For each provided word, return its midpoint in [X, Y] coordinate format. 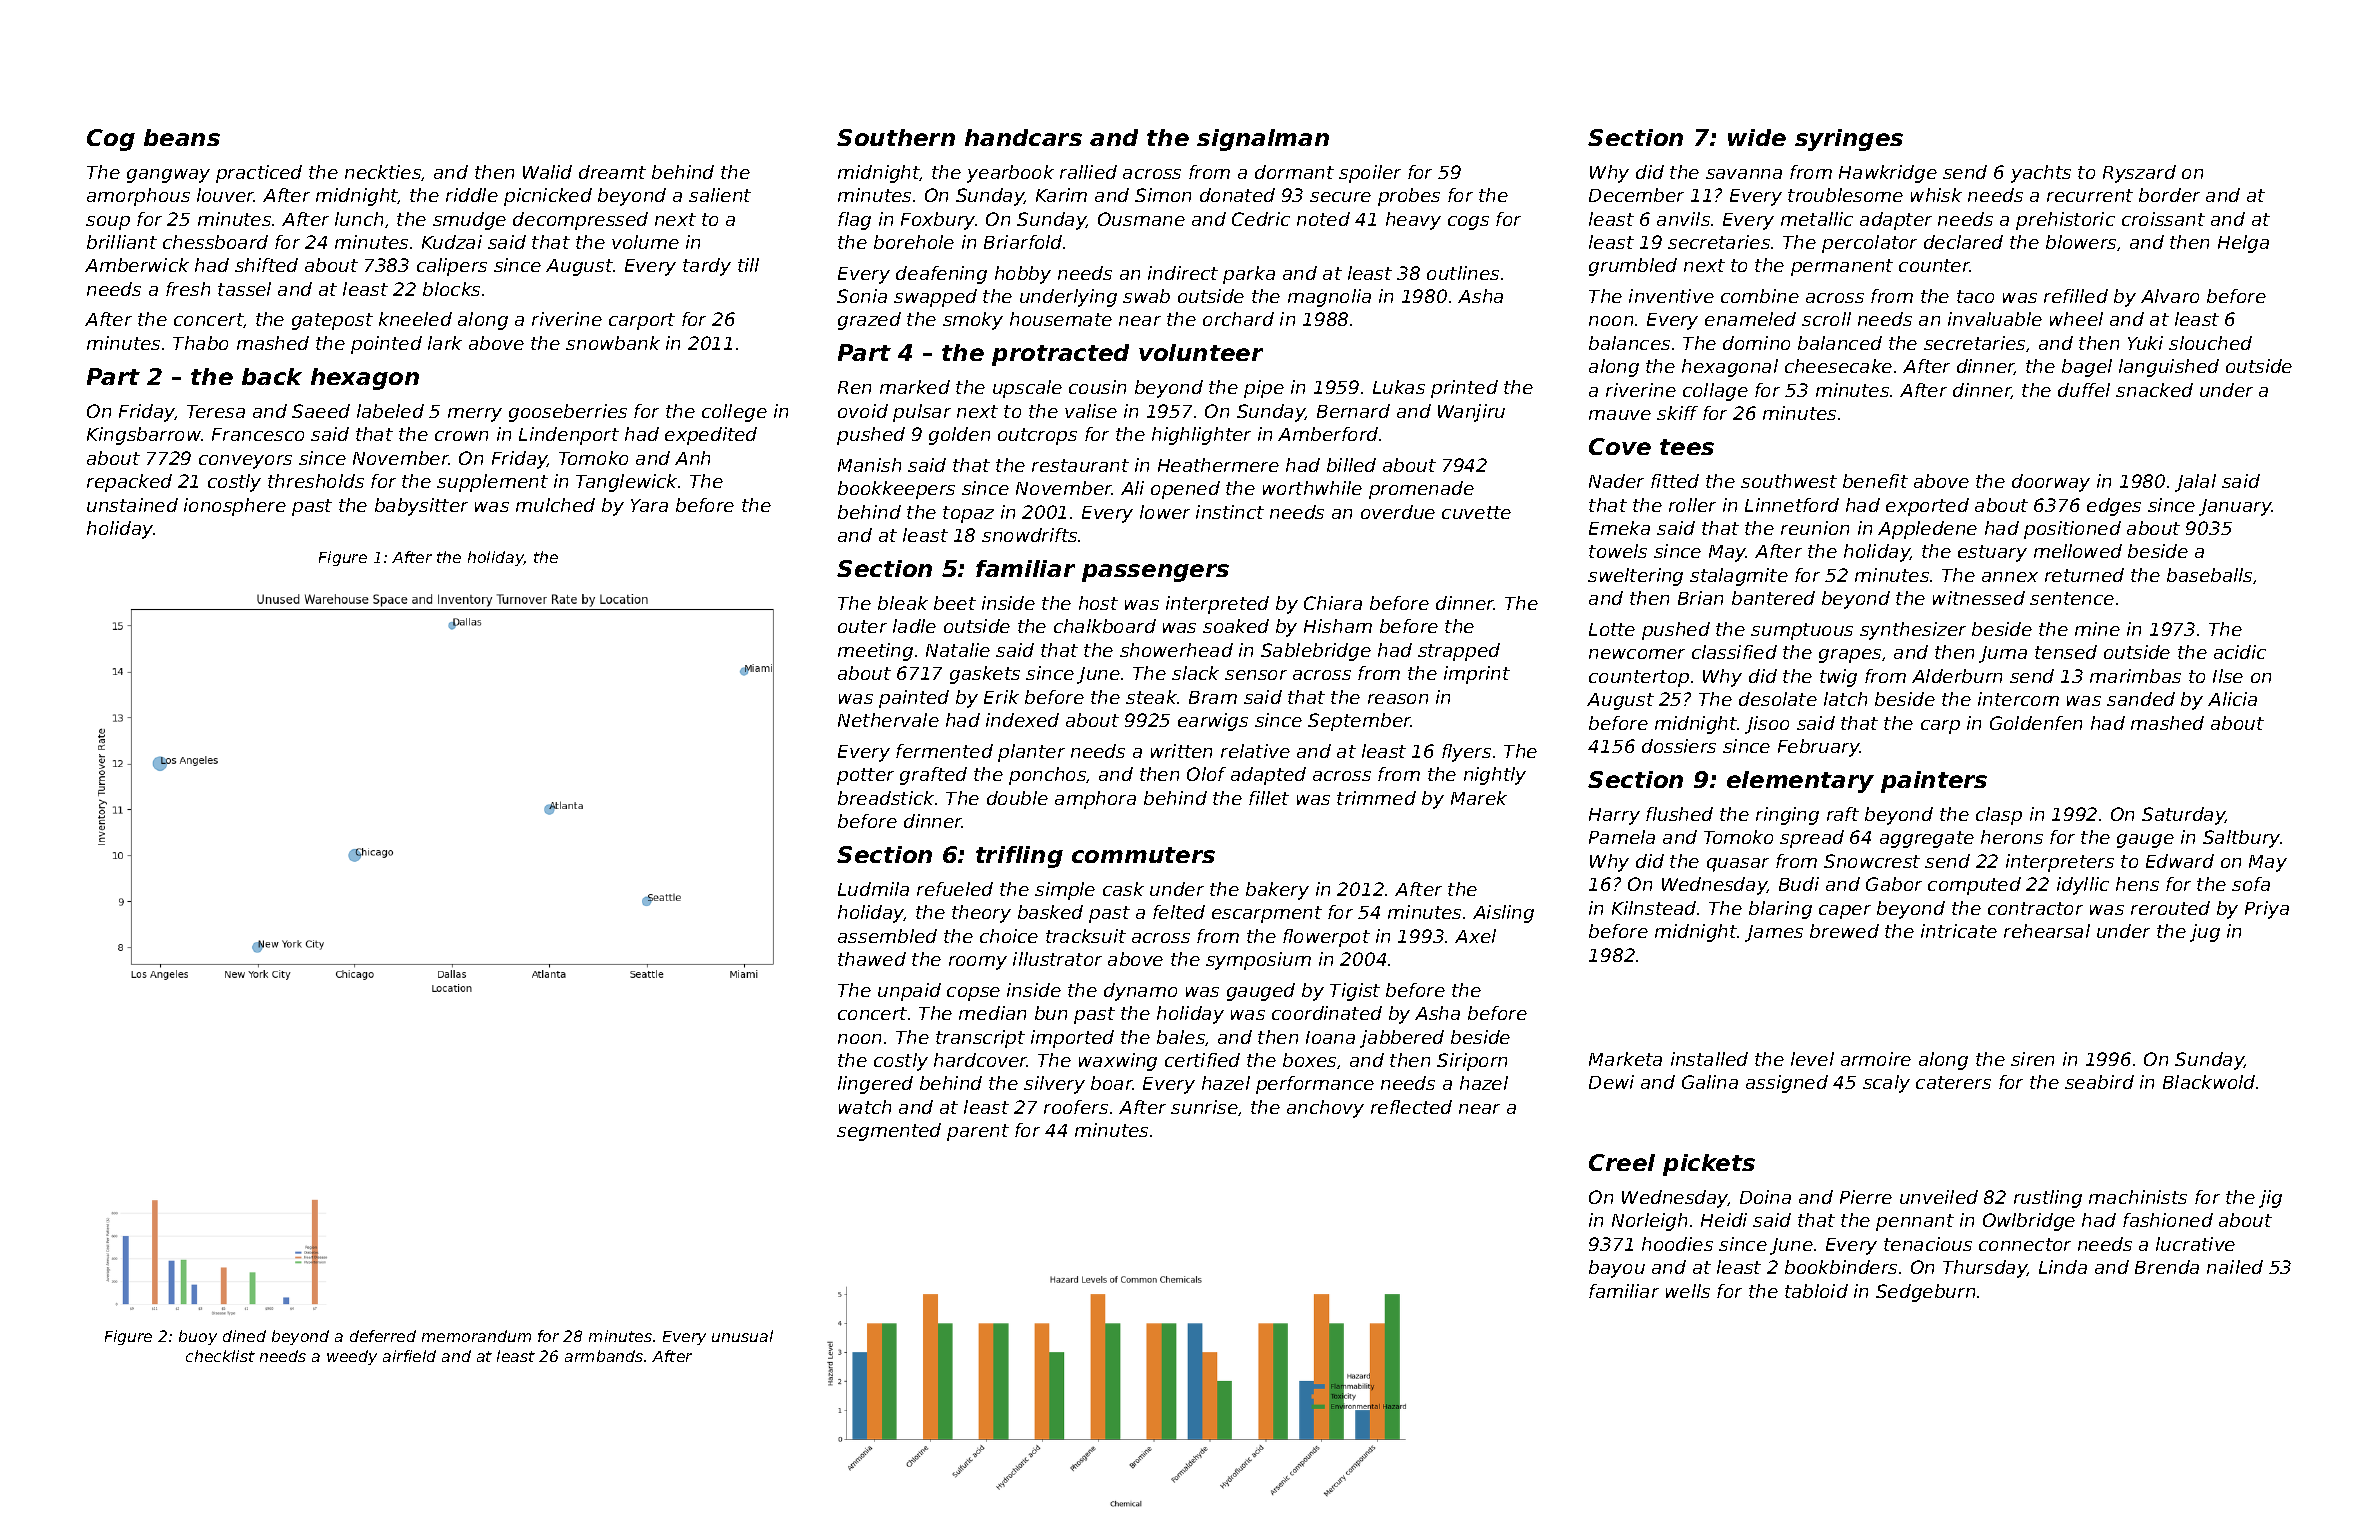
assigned [1787, 1084]
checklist [220, 1356]
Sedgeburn [1925, 1293]
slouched [2210, 343]
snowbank [613, 343]
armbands [604, 1356]
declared [1963, 242]
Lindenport [569, 436]
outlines [1463, 273]
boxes [1309, 1060]
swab [1146, 296]
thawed [872, 959]
